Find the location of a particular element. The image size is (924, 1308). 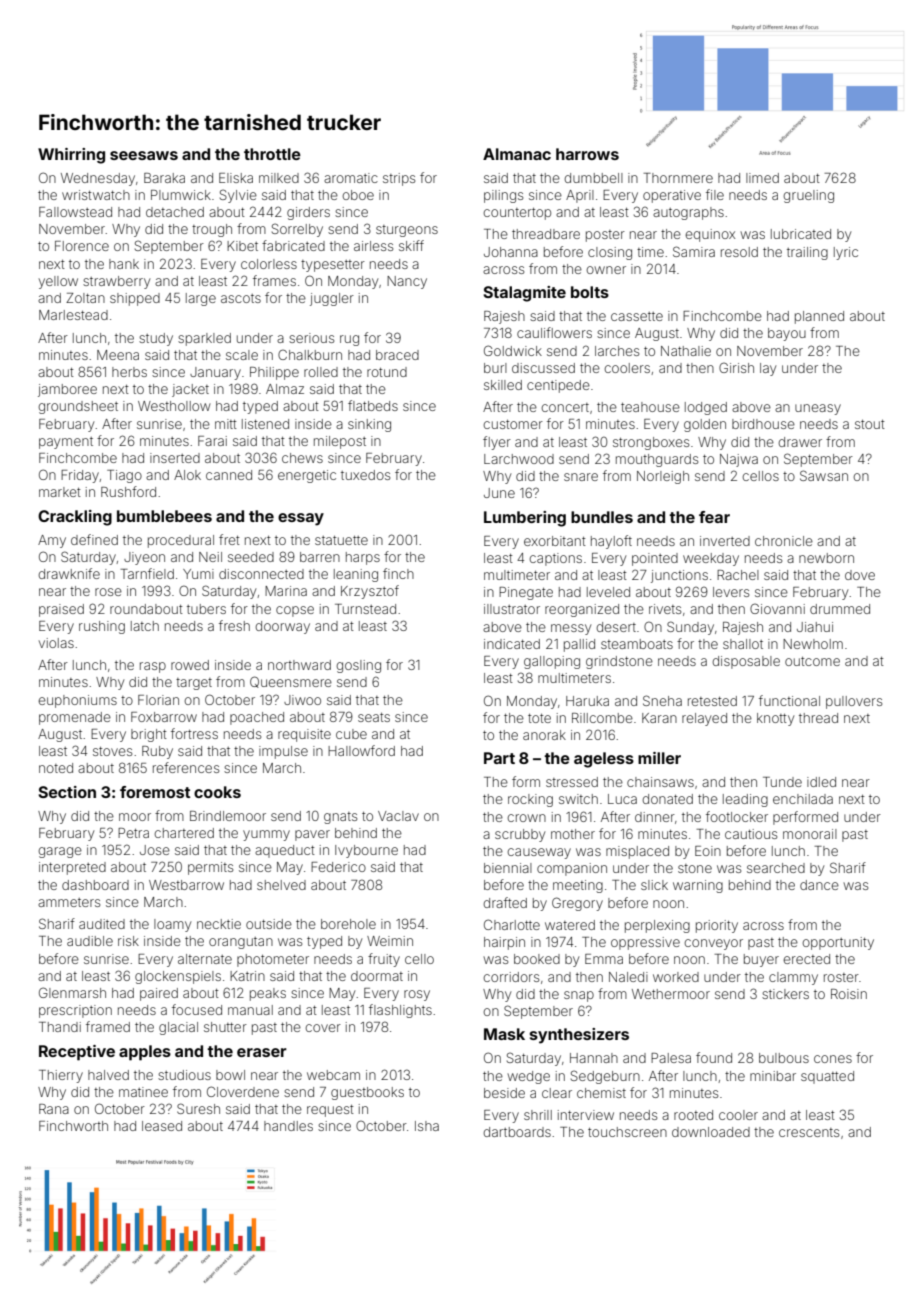

leased is located at coordinates (162, 1126).
